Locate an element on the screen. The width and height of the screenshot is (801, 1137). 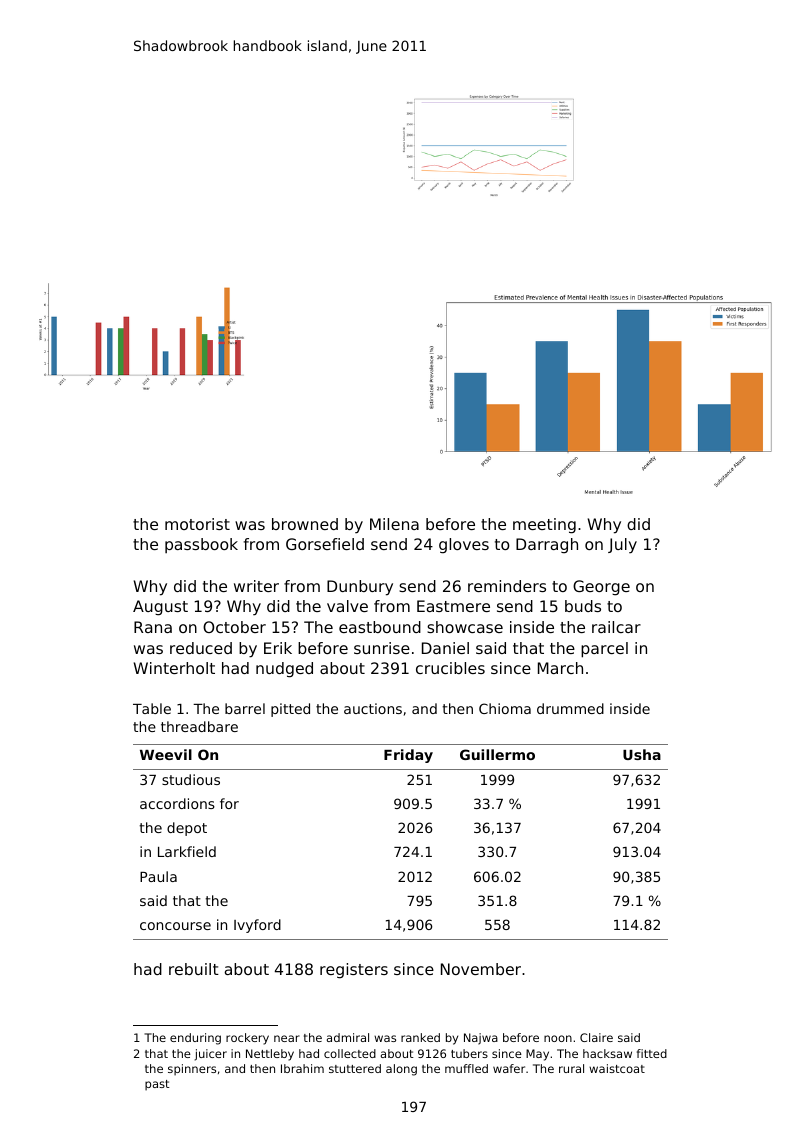
eastbound is located at coordinates (380, 627).
